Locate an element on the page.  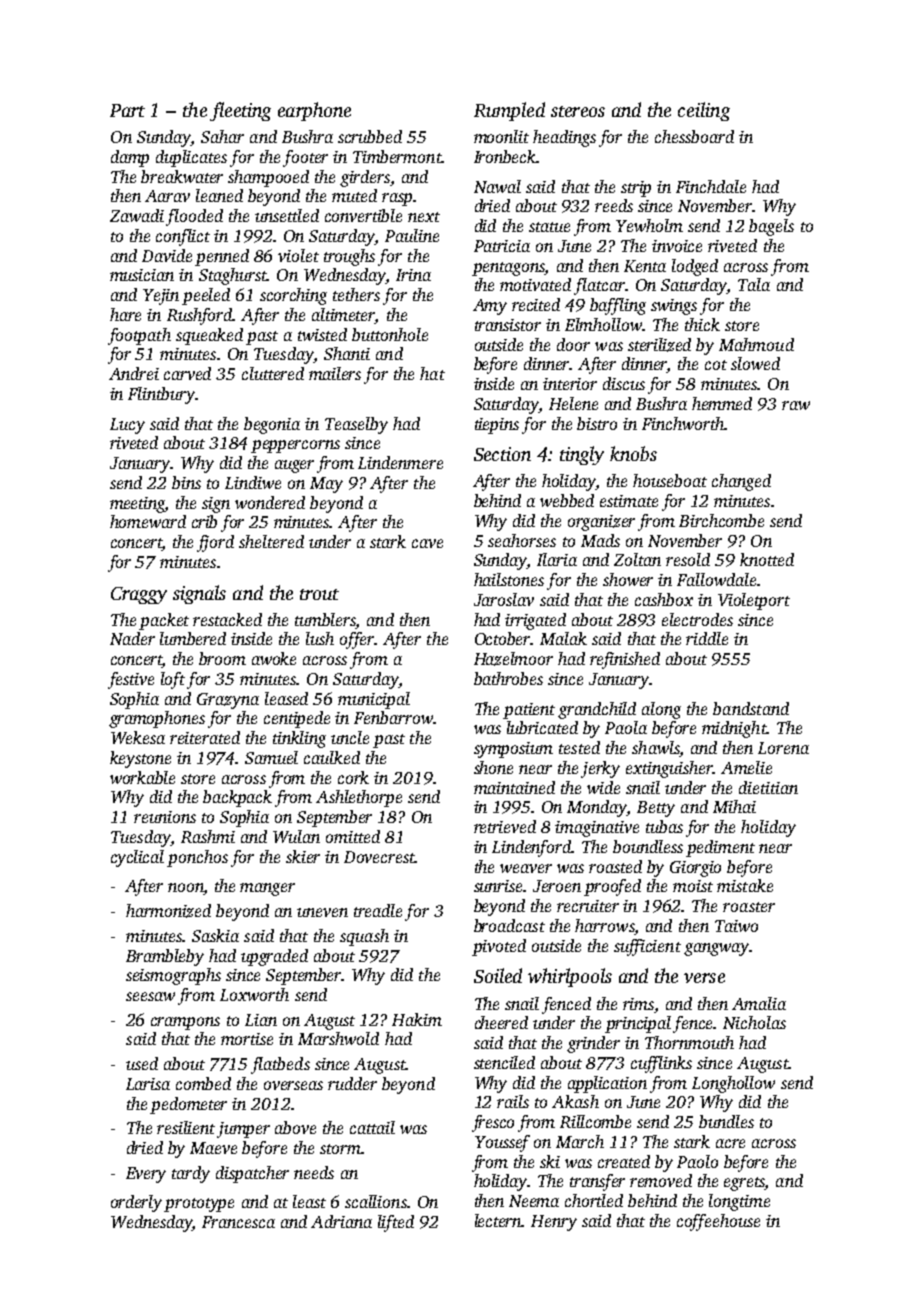
Sahar is located at coordinates (222, 136).
